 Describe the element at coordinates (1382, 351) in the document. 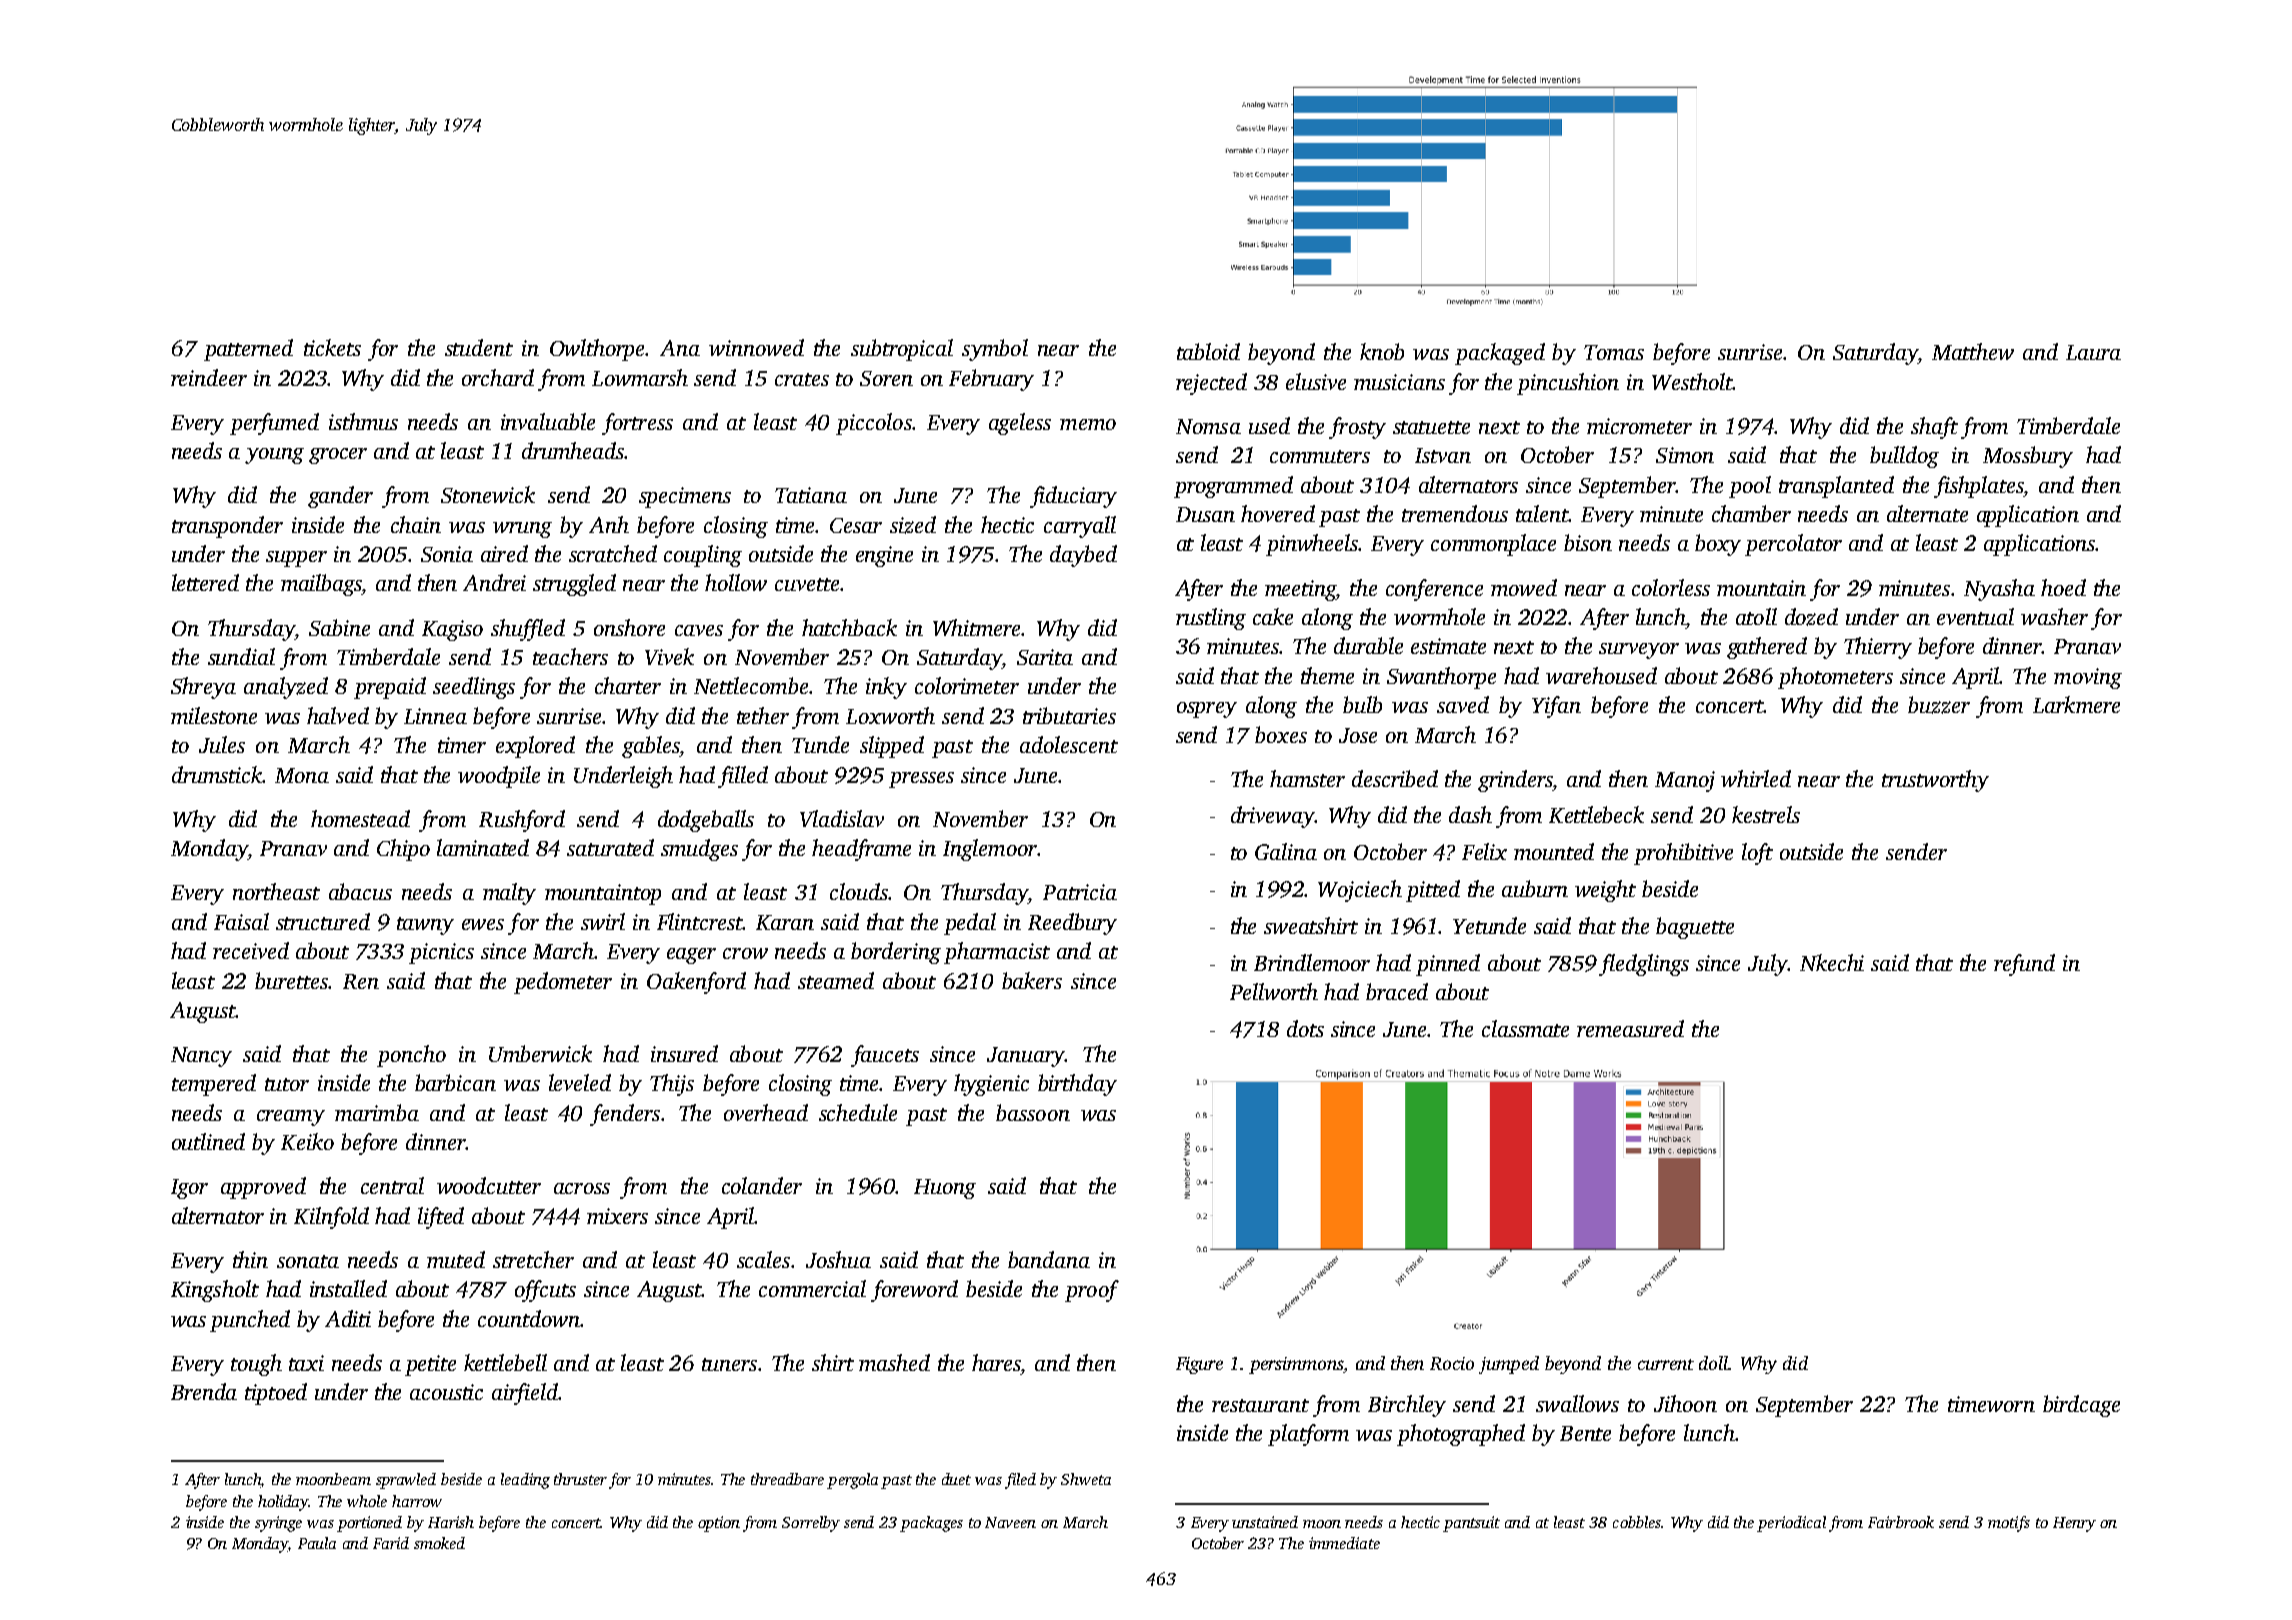

I see `knob` at that location.
